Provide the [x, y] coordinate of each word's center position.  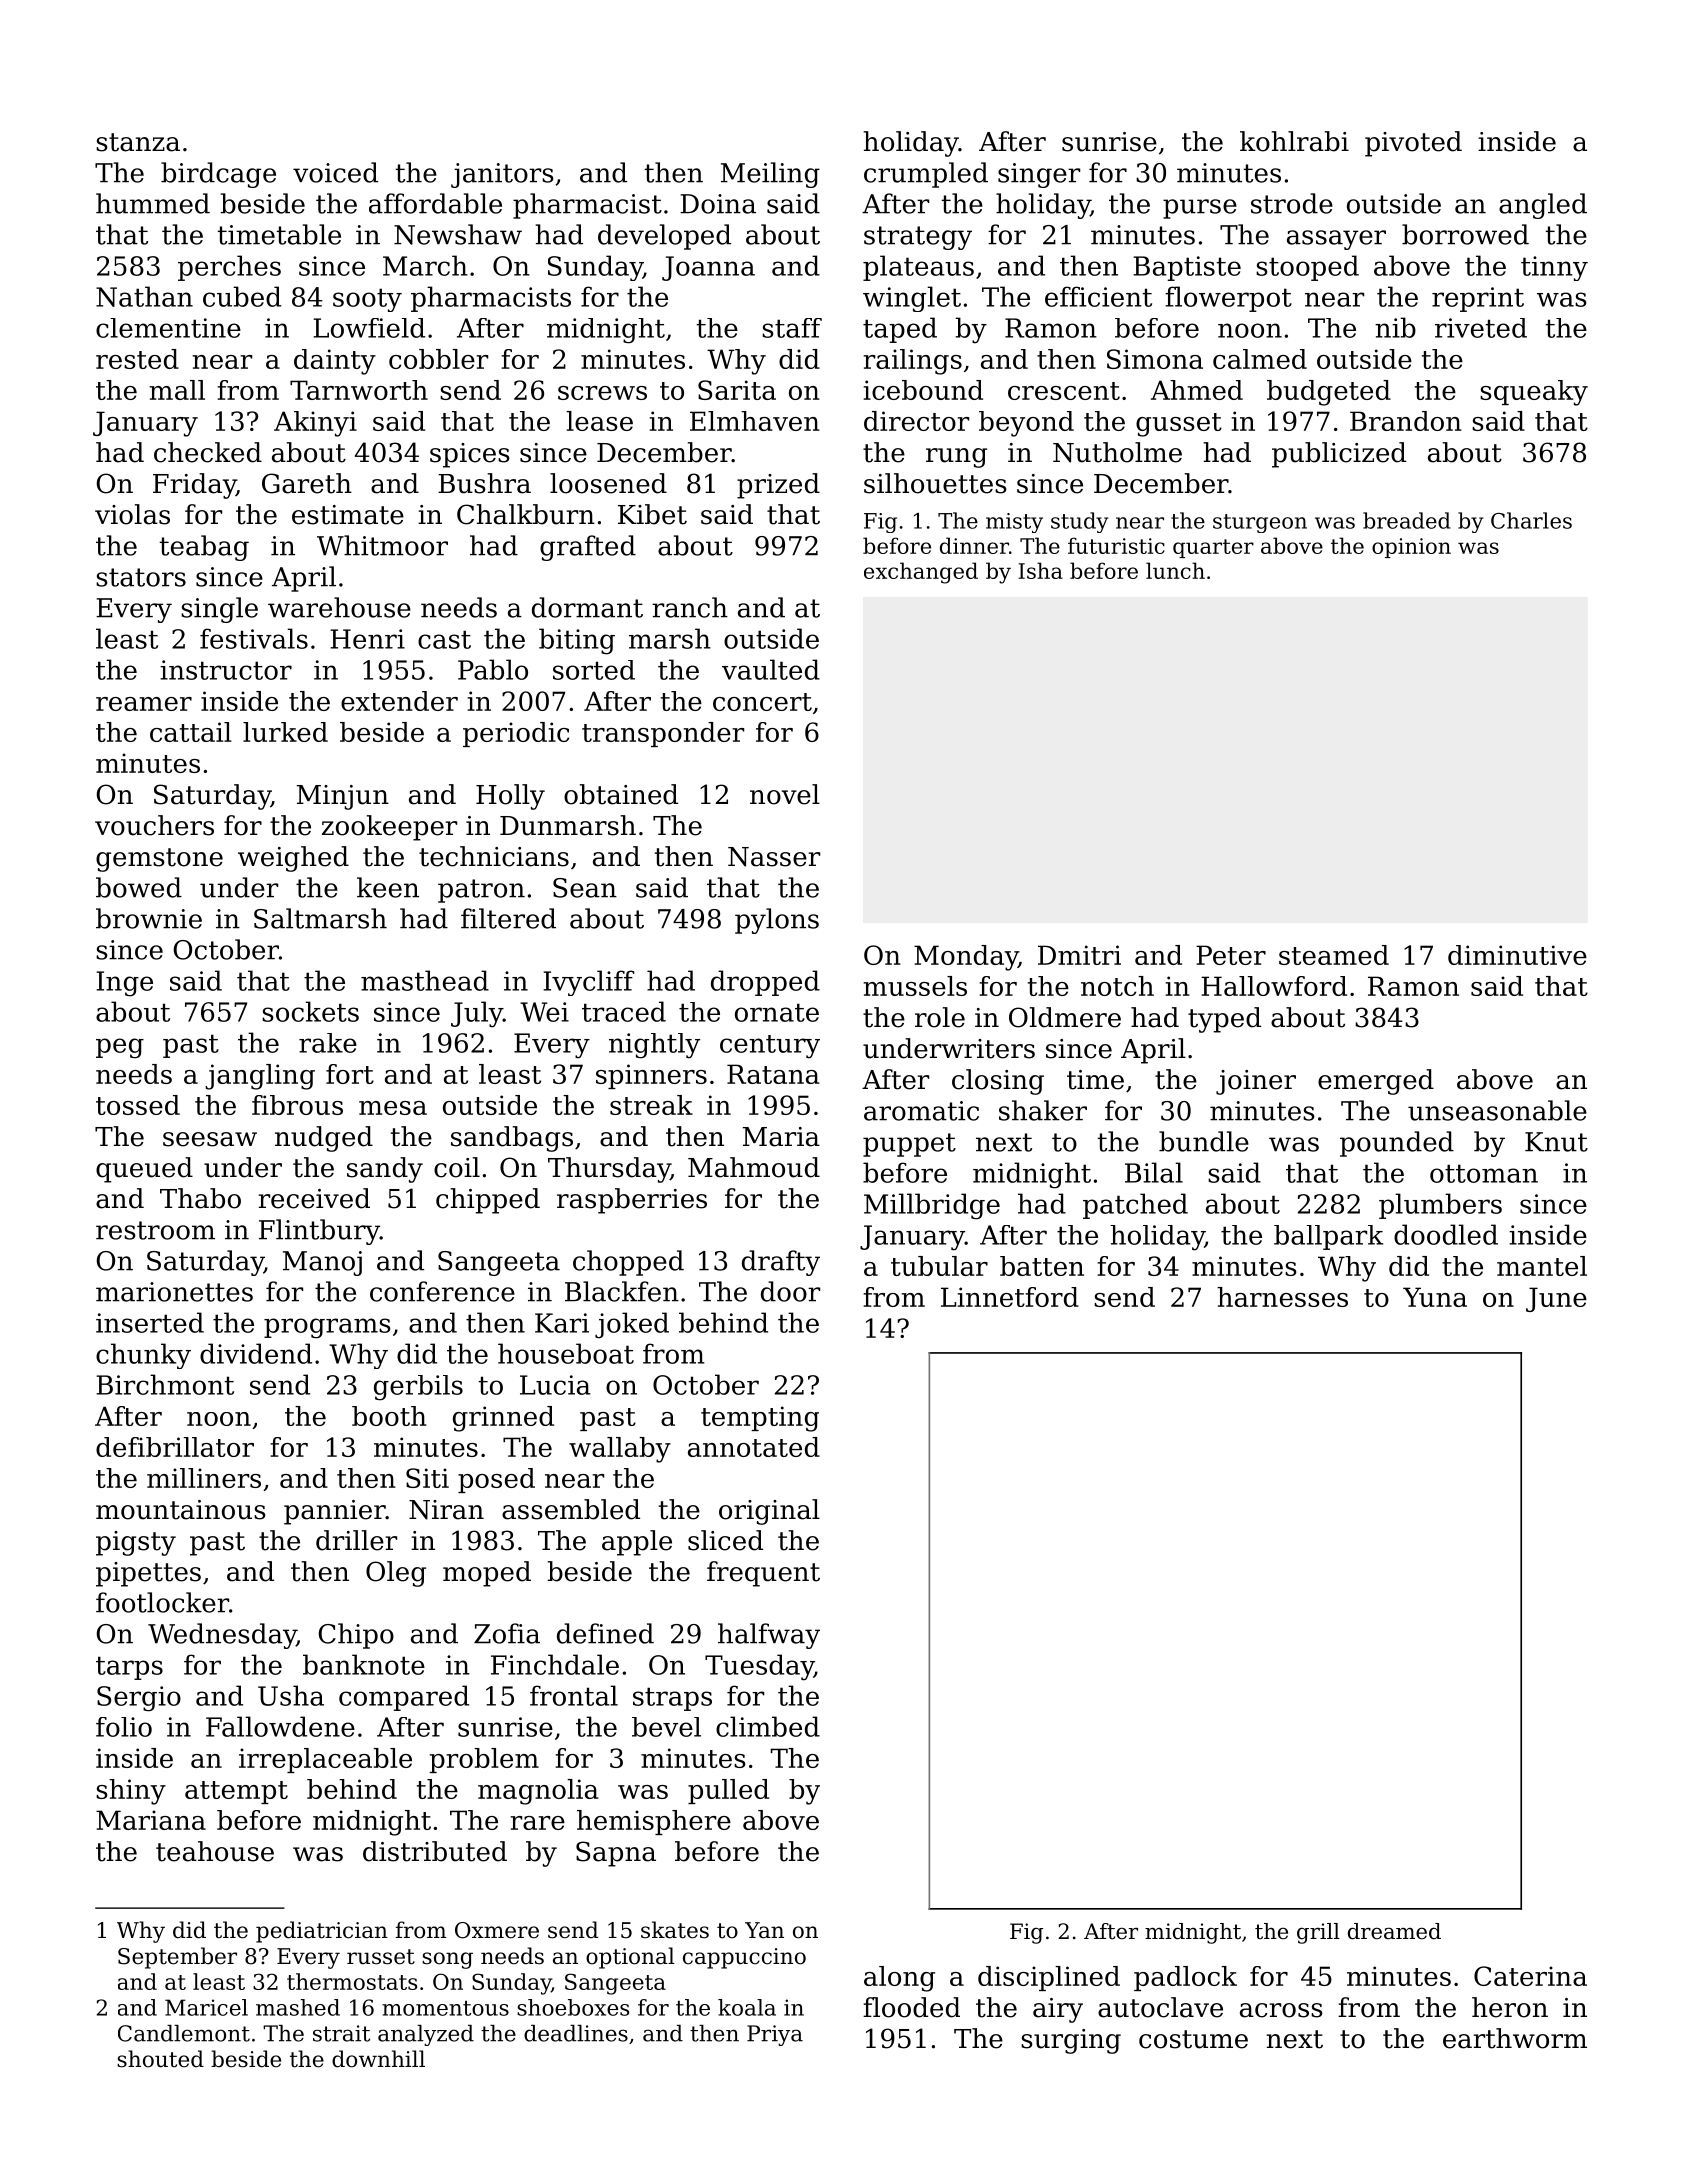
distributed [435, 1851]
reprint [1478, 299]
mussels [915, 986]
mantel [1542, 1266]
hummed [153, 203]
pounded [1397, 1144]
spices [470, 455]
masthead [425, 980]
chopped [628, 1263]
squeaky [1534, 393]
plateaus [918, 268]
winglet [912, 299]
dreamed [1394, 1931]
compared [404, 1698]
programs [327, 1328]
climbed [768, 1726]
